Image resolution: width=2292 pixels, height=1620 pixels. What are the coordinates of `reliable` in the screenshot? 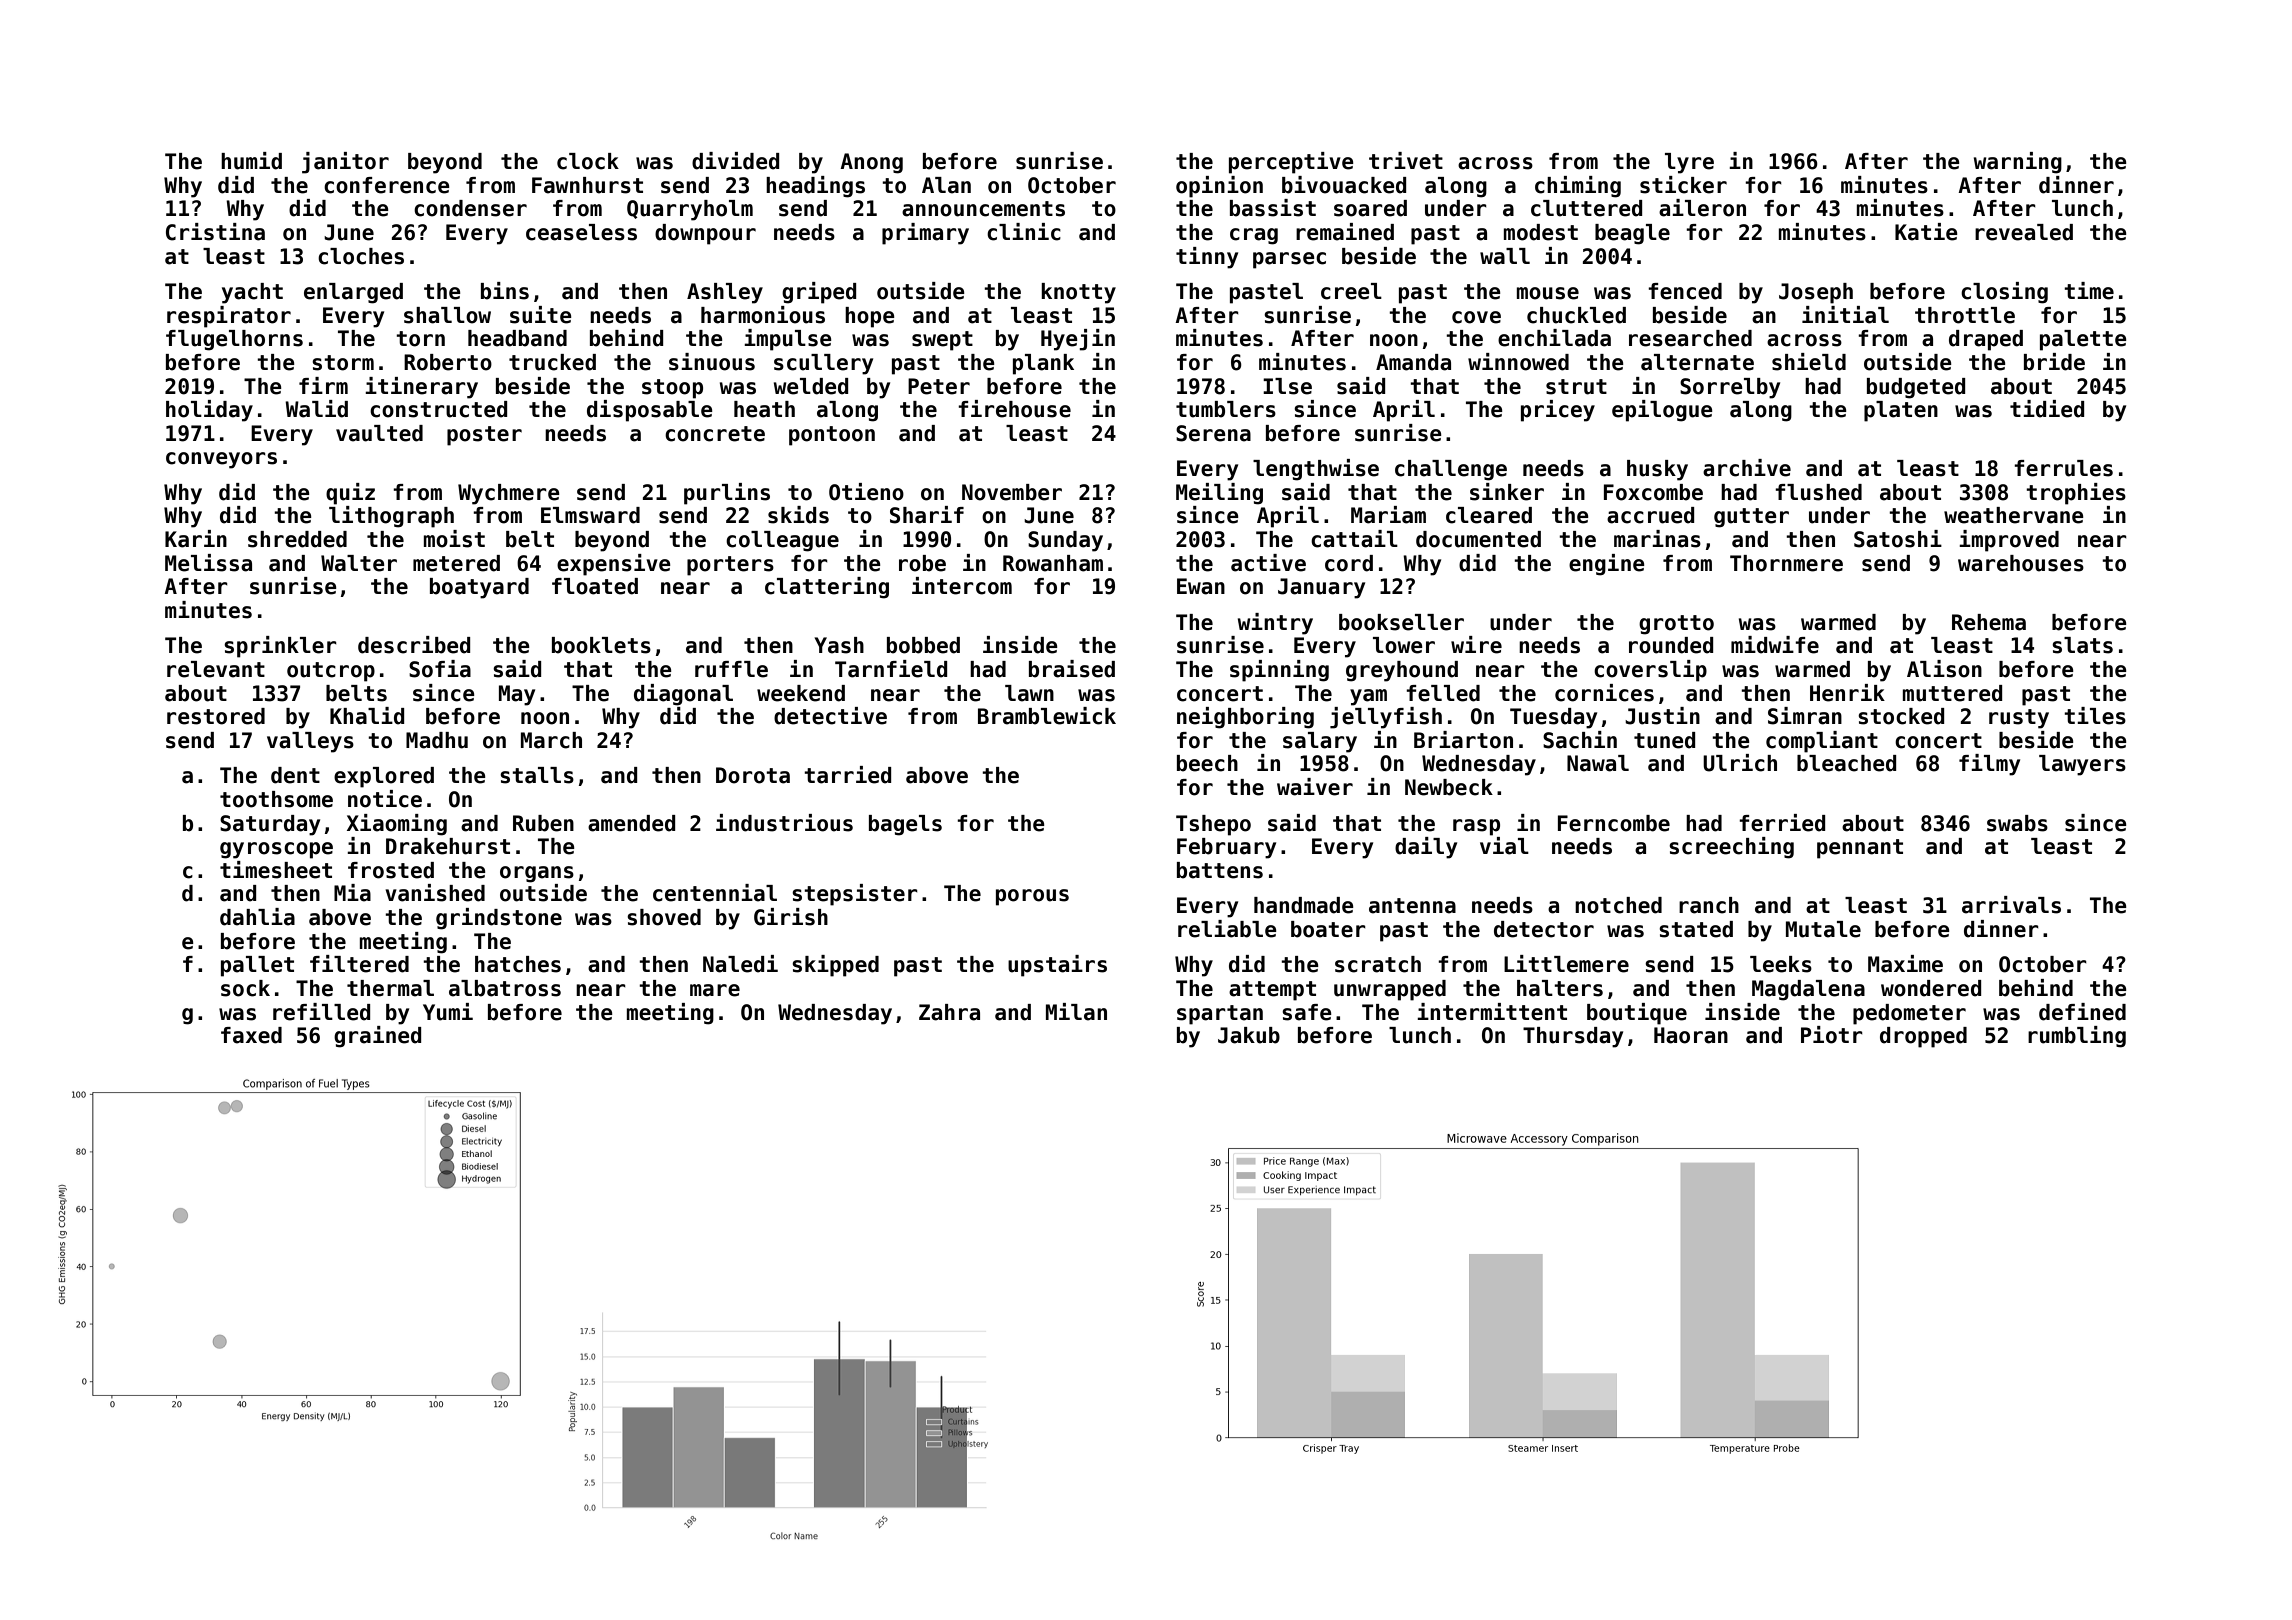 It's located at (1227, 929).
